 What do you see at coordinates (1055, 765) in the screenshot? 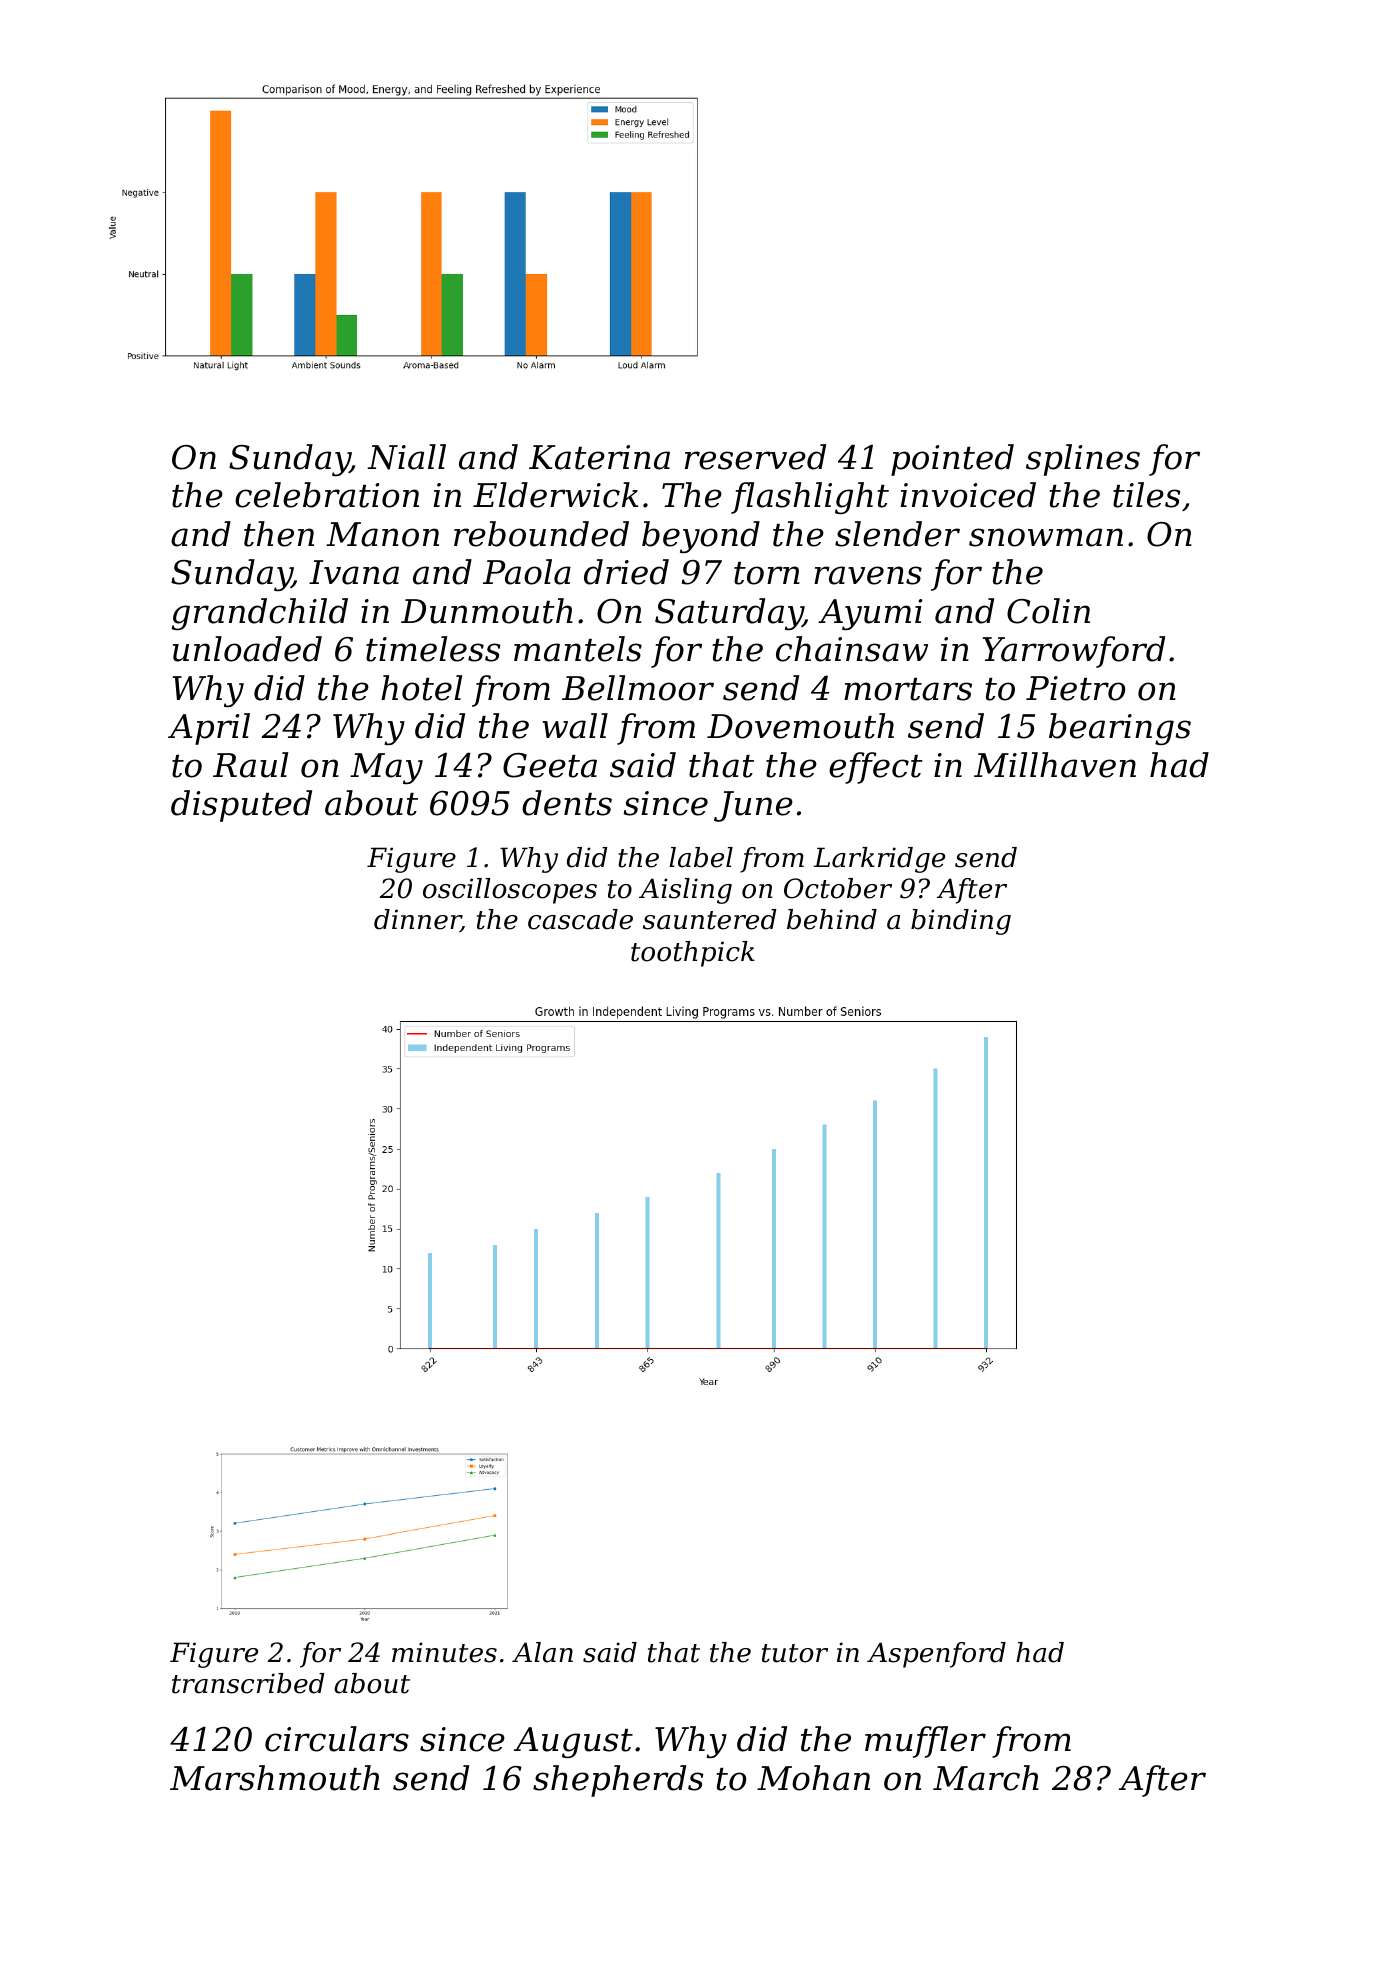
I see `Millhaven` at bounding box center [1055, 765].
